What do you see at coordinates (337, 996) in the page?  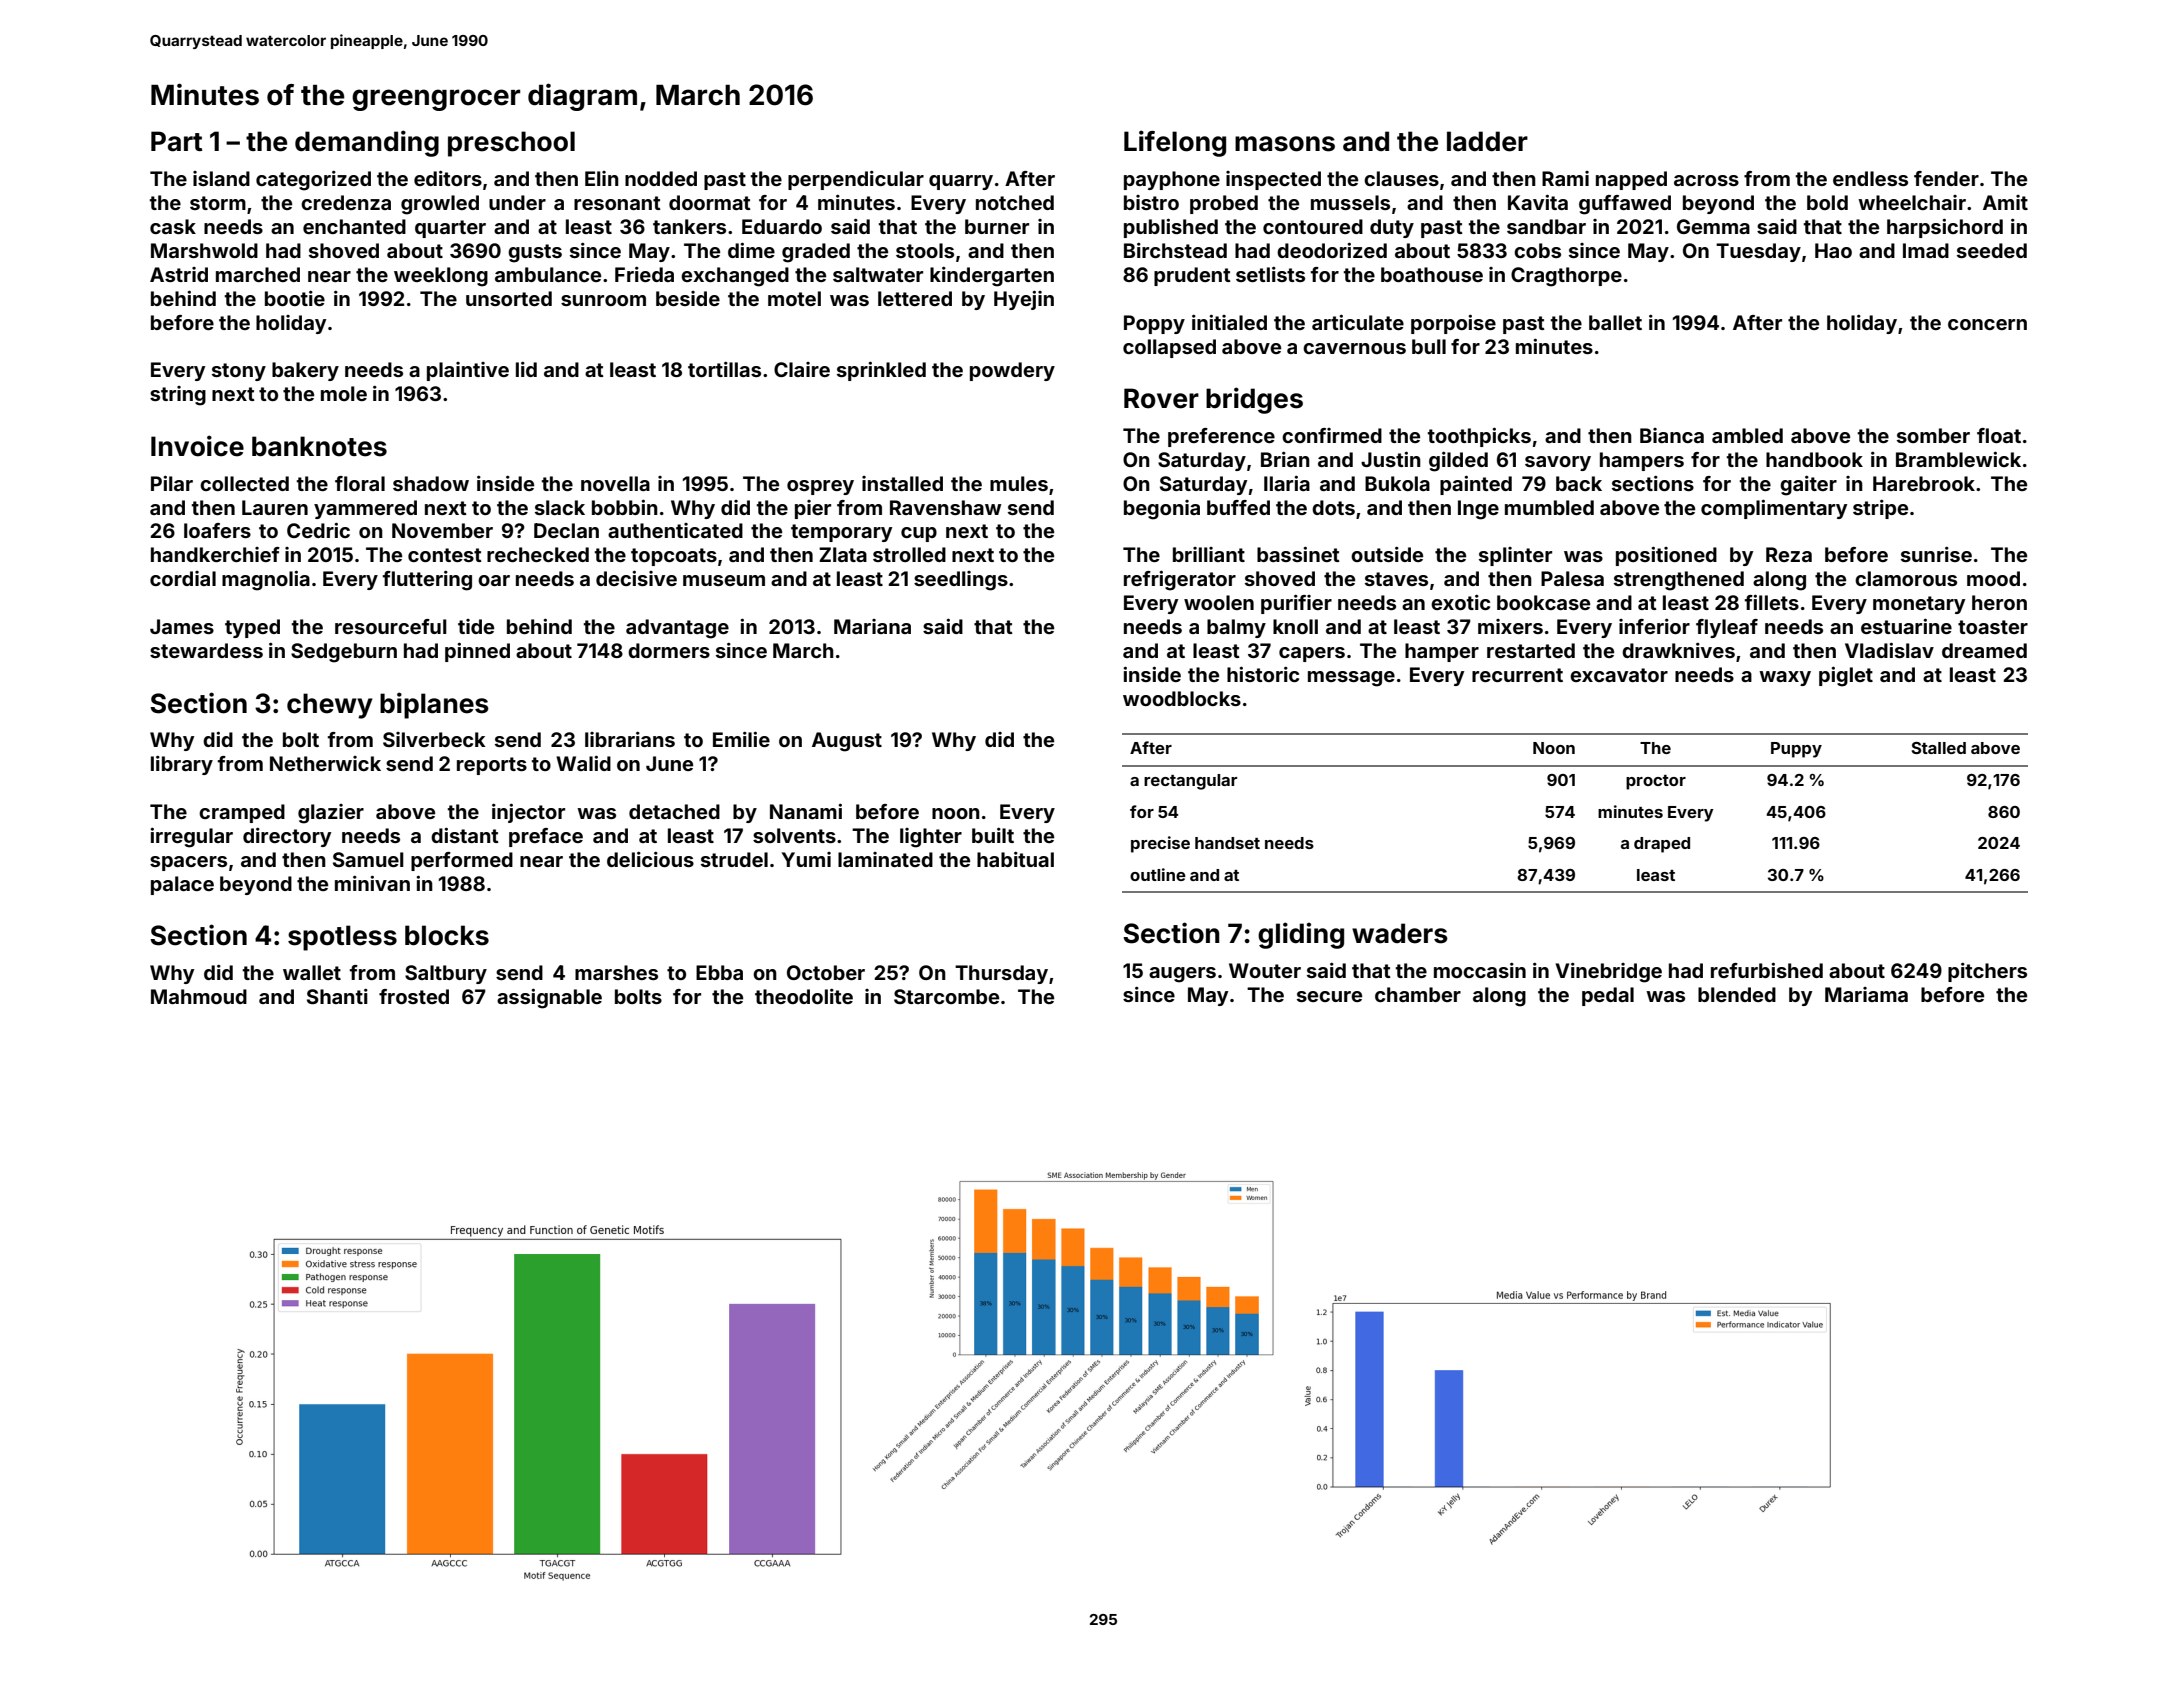 I see `Shanti` at bounding box center [337, 996].
